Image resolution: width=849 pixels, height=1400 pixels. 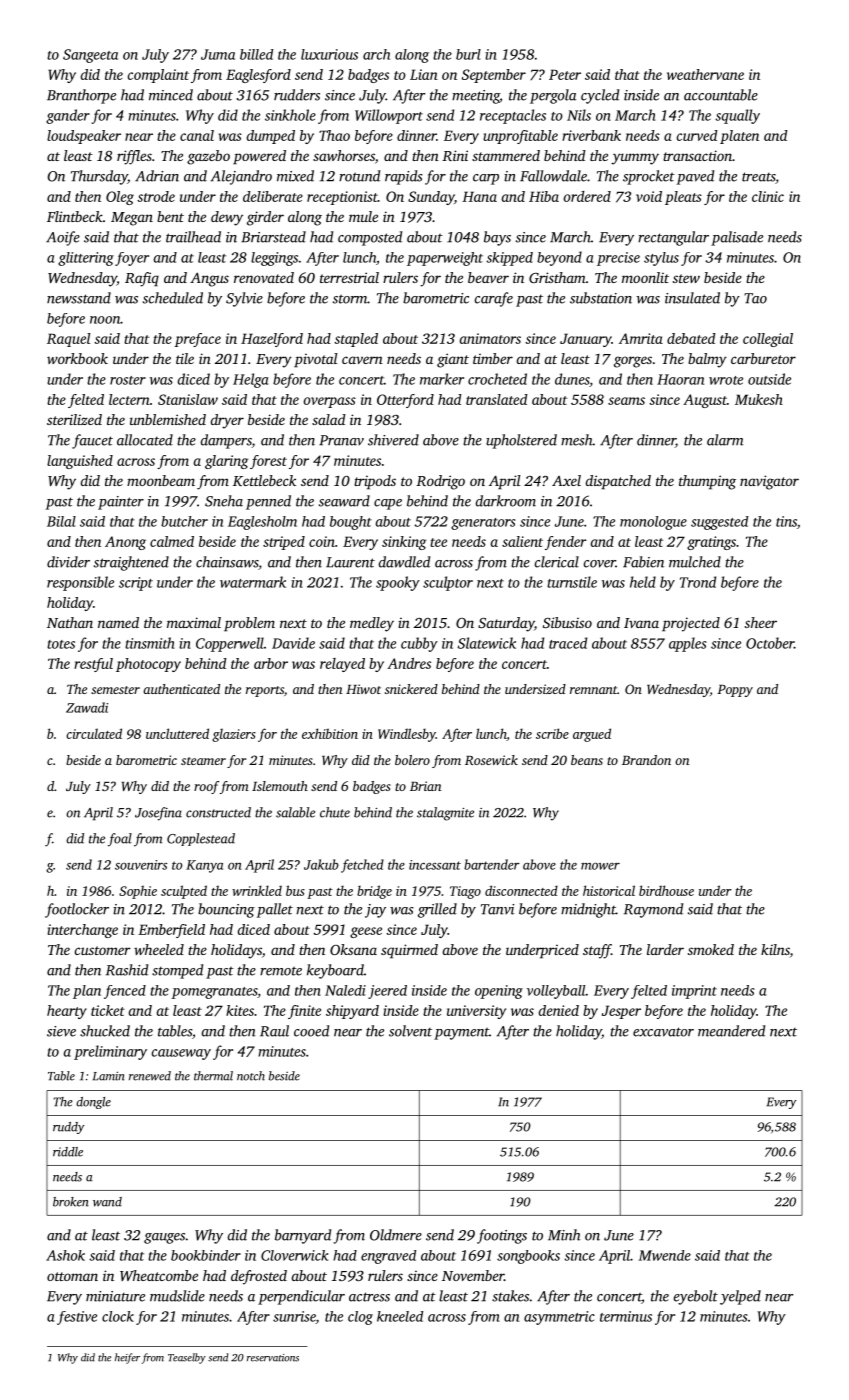 What do you see at coordinates (173, 298) in the page?
I see `scheduled` at bounding box center [173, 298].
